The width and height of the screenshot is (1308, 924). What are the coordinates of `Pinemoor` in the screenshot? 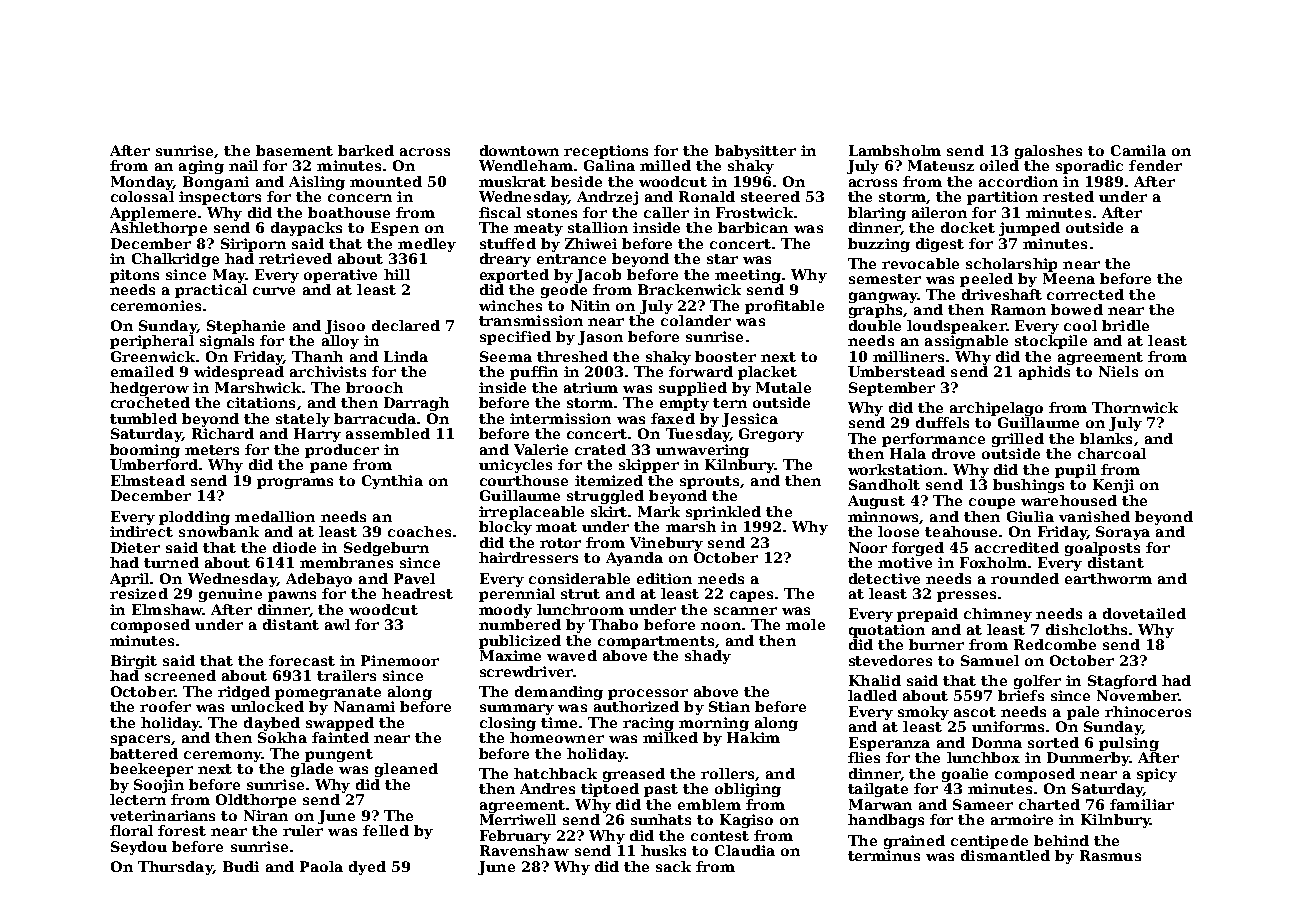 It's located at (400, 660).
